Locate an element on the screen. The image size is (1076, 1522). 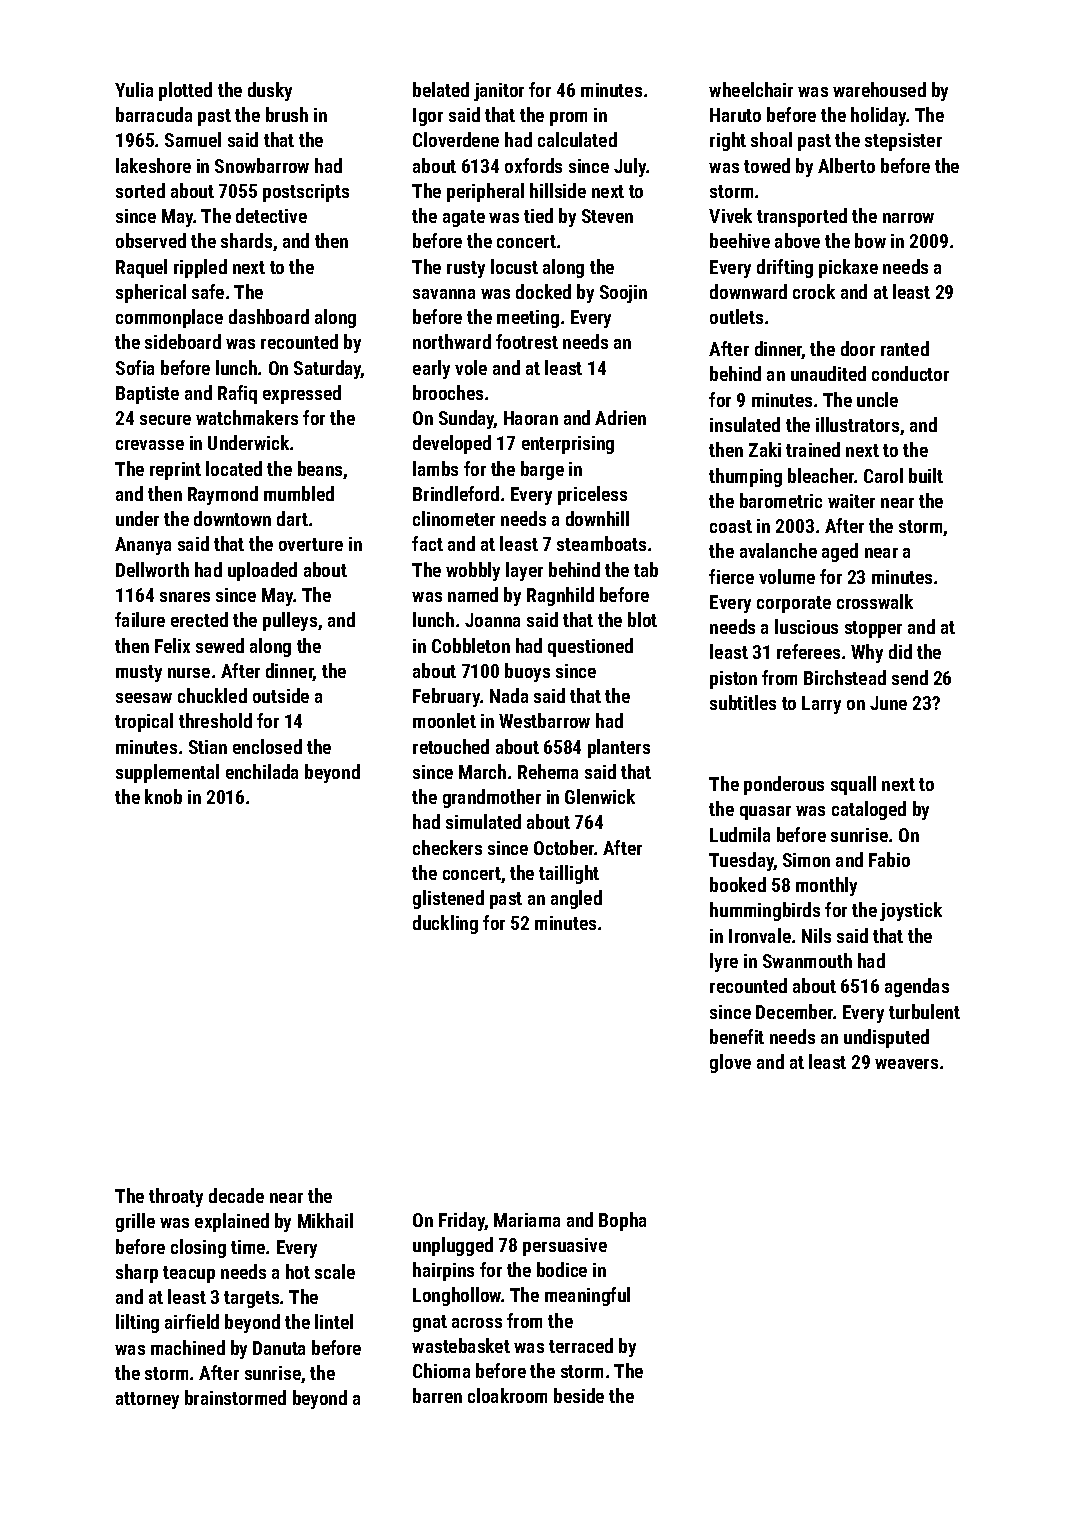
tropical is located at coordinates (144, 722).
